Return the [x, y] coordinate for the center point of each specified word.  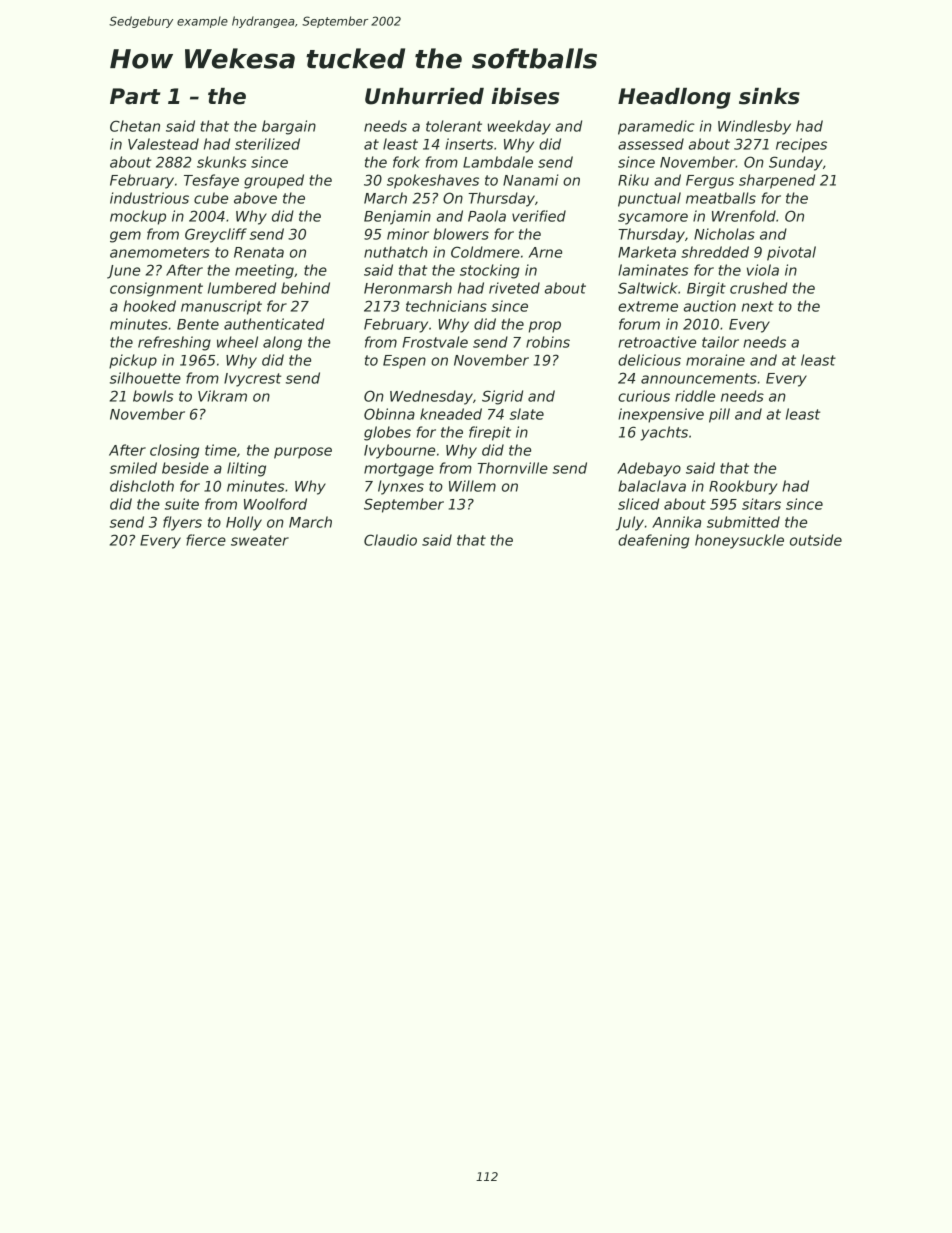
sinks [769, 96]
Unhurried [424, 96]
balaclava [652, 486]
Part [135, 96]
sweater [260, 540]
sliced [638, 504]
